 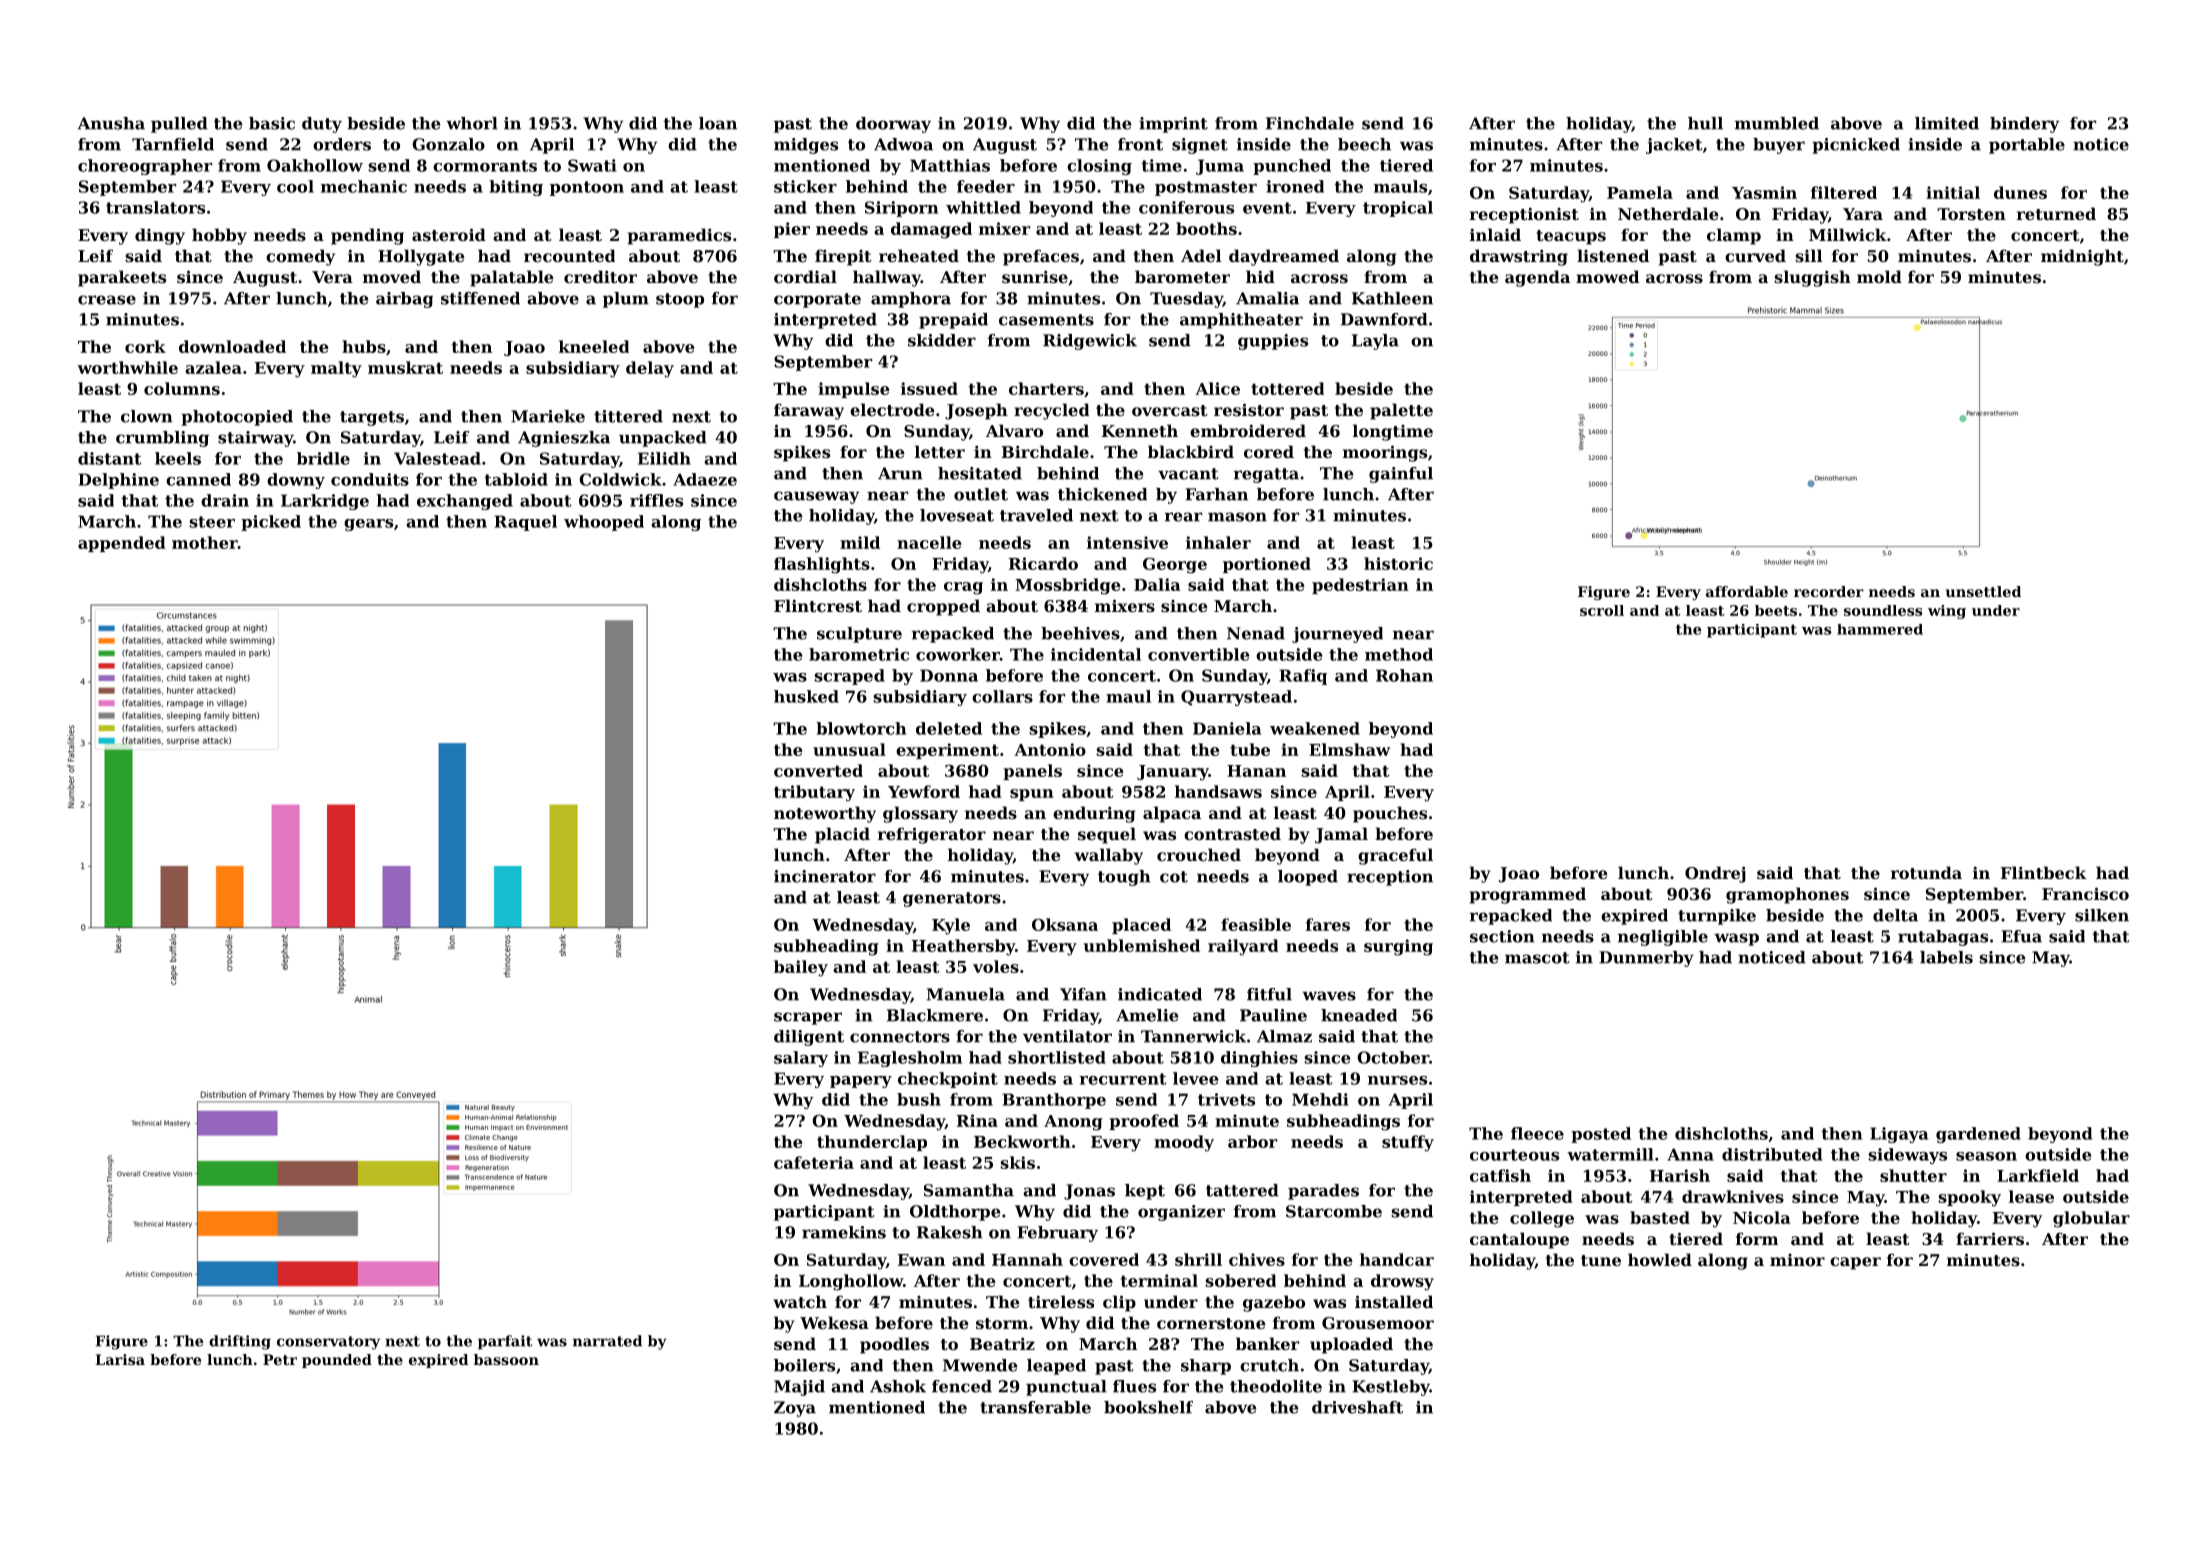 I want to click on letter, so click(x=940, y=451).
